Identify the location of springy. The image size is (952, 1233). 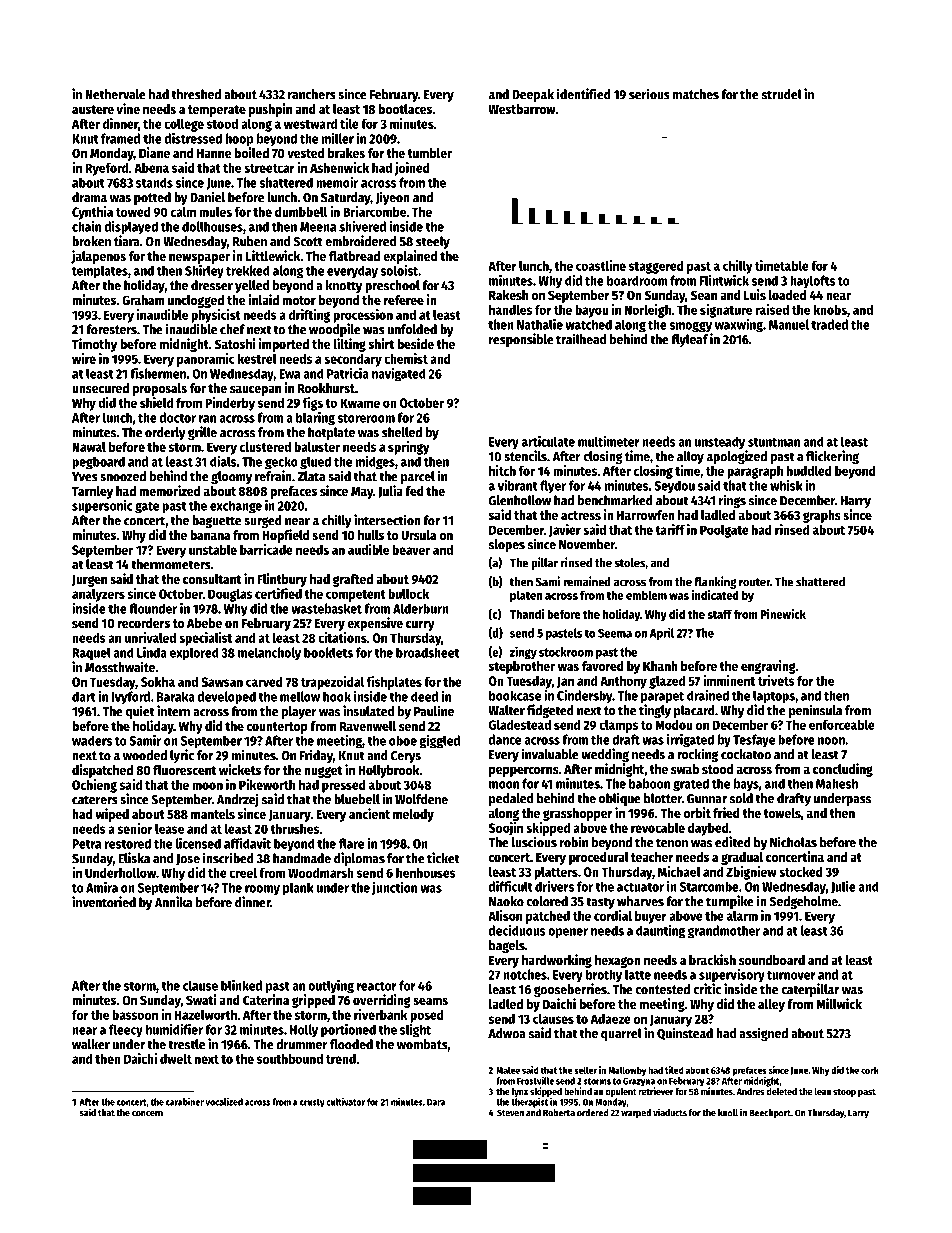
(409, 448).
